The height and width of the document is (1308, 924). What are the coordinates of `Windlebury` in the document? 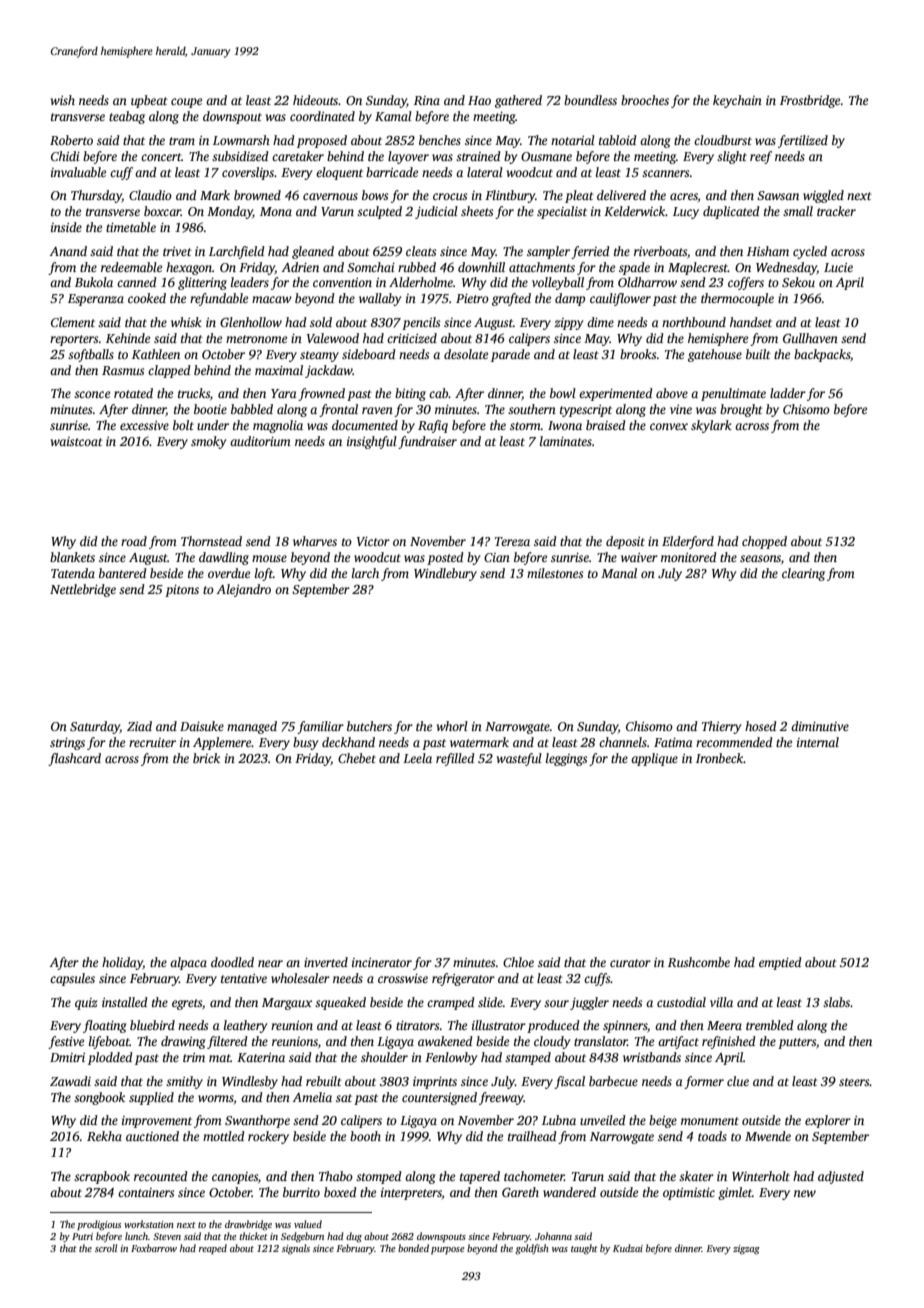 It's located at (445, 574).
